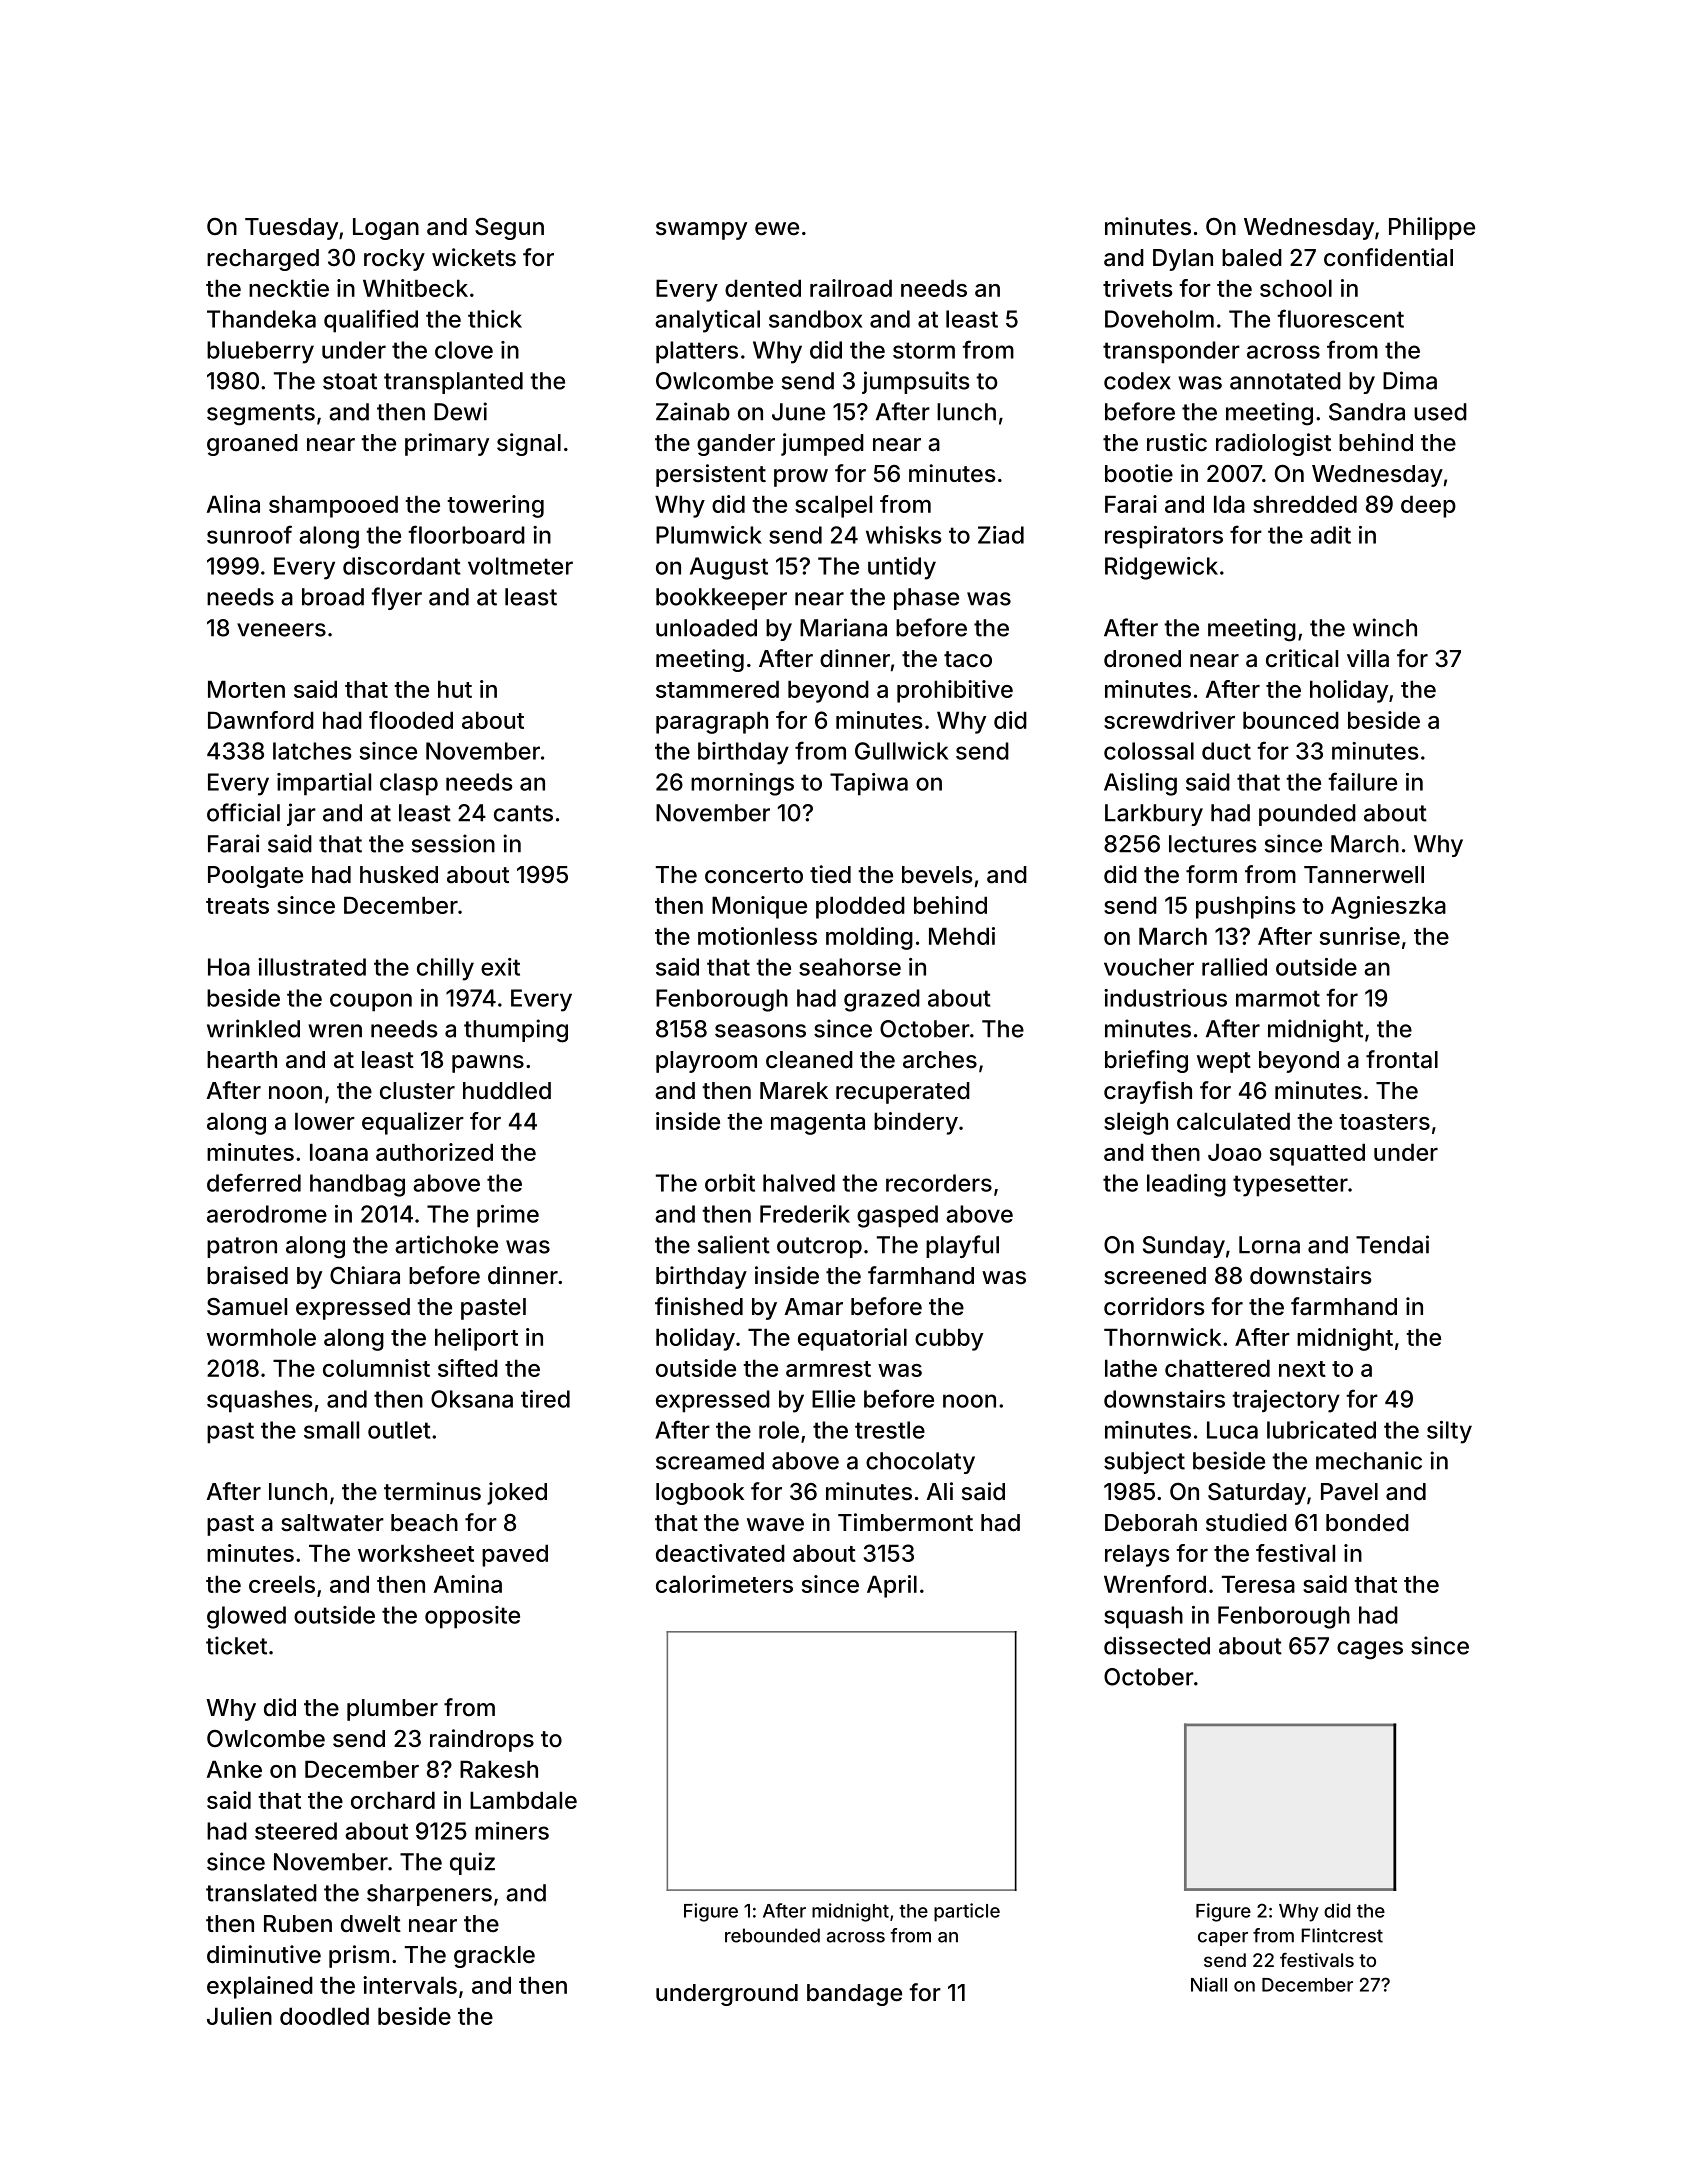 The height and width of the screenshot is (2178, 1683). What do you see at coordinates (282, 1584) in the screenshot?
I see `creels` at bounding box center [282, 1584].
